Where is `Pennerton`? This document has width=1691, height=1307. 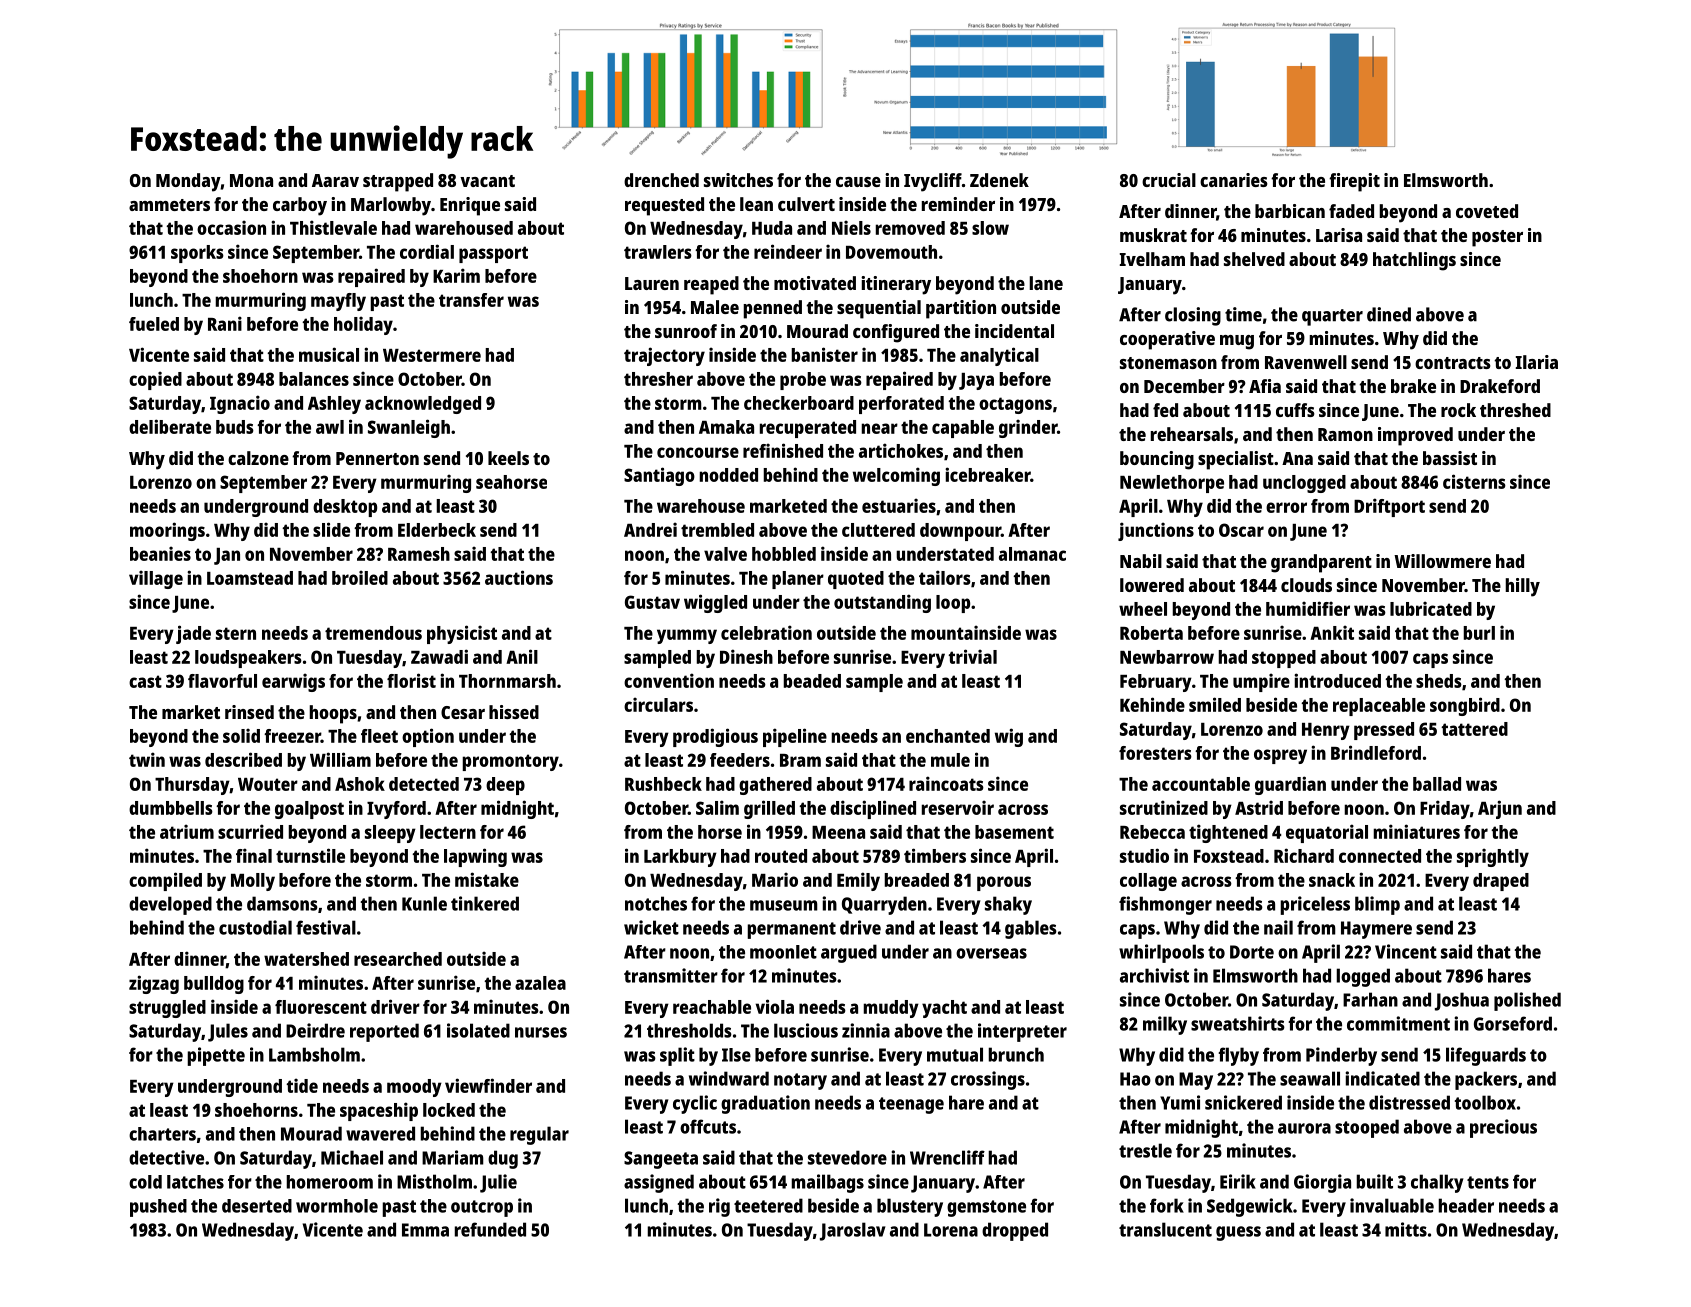
Pennerton is located at coordinates (377, 458).
